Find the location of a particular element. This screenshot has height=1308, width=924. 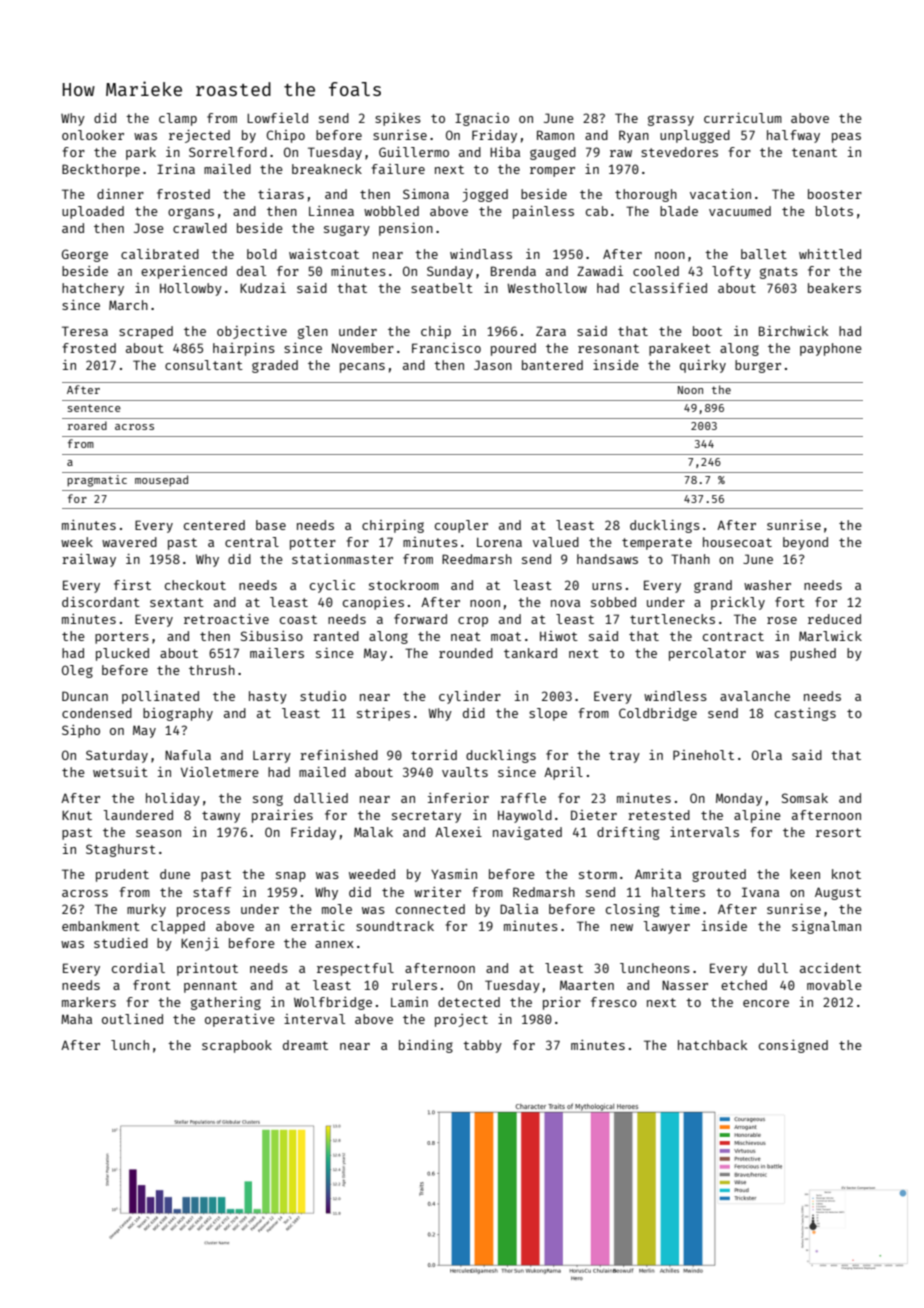

coupler is located at coordinates (461, 526).
